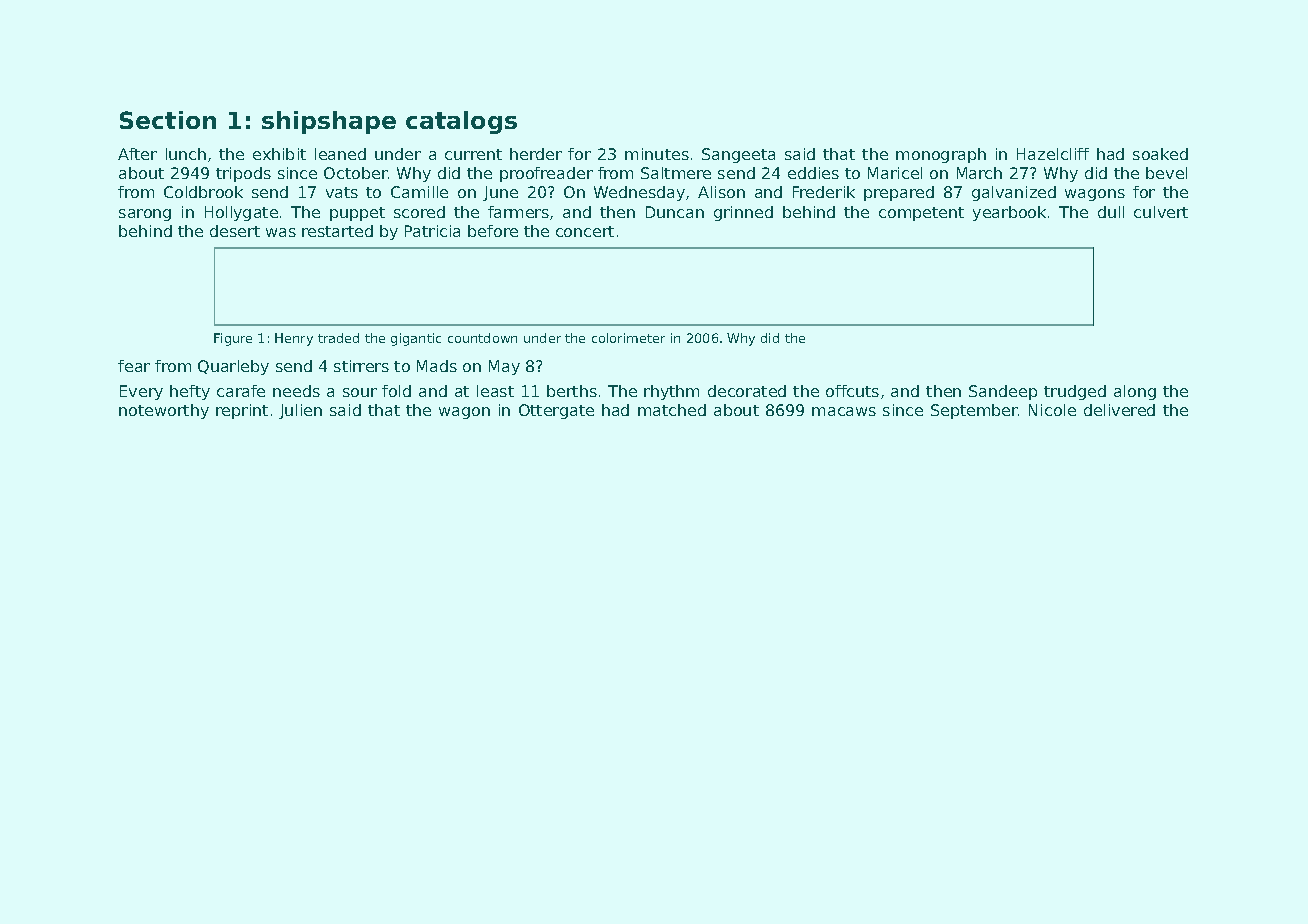  I want to click on colorimeter, so click(628, 338).
